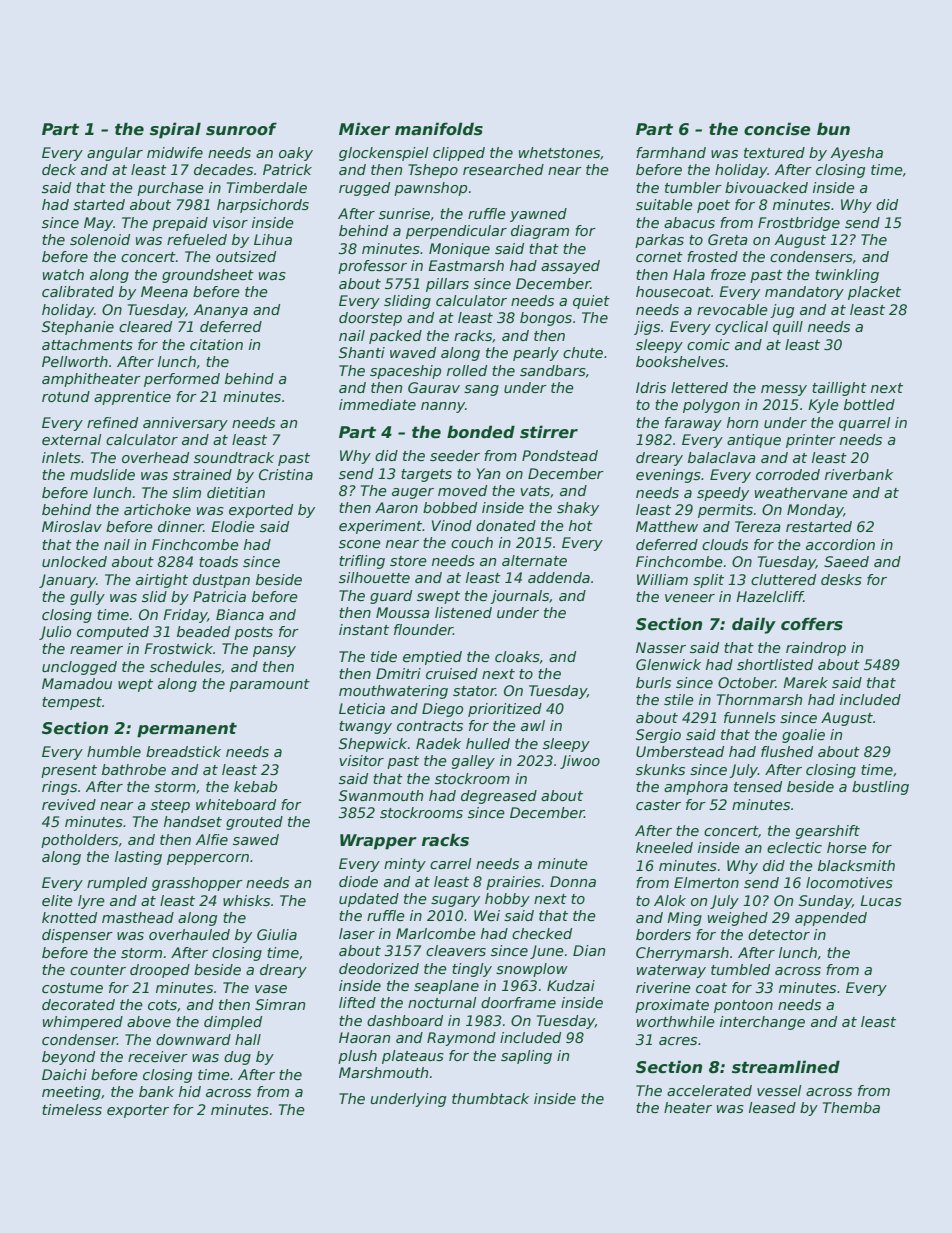 The width and height of the screenshot is (952, 1233). What do you see at coordinates (553, 370) in the screenshot?
I see `sandbars` at bounding box center [553, 370].
